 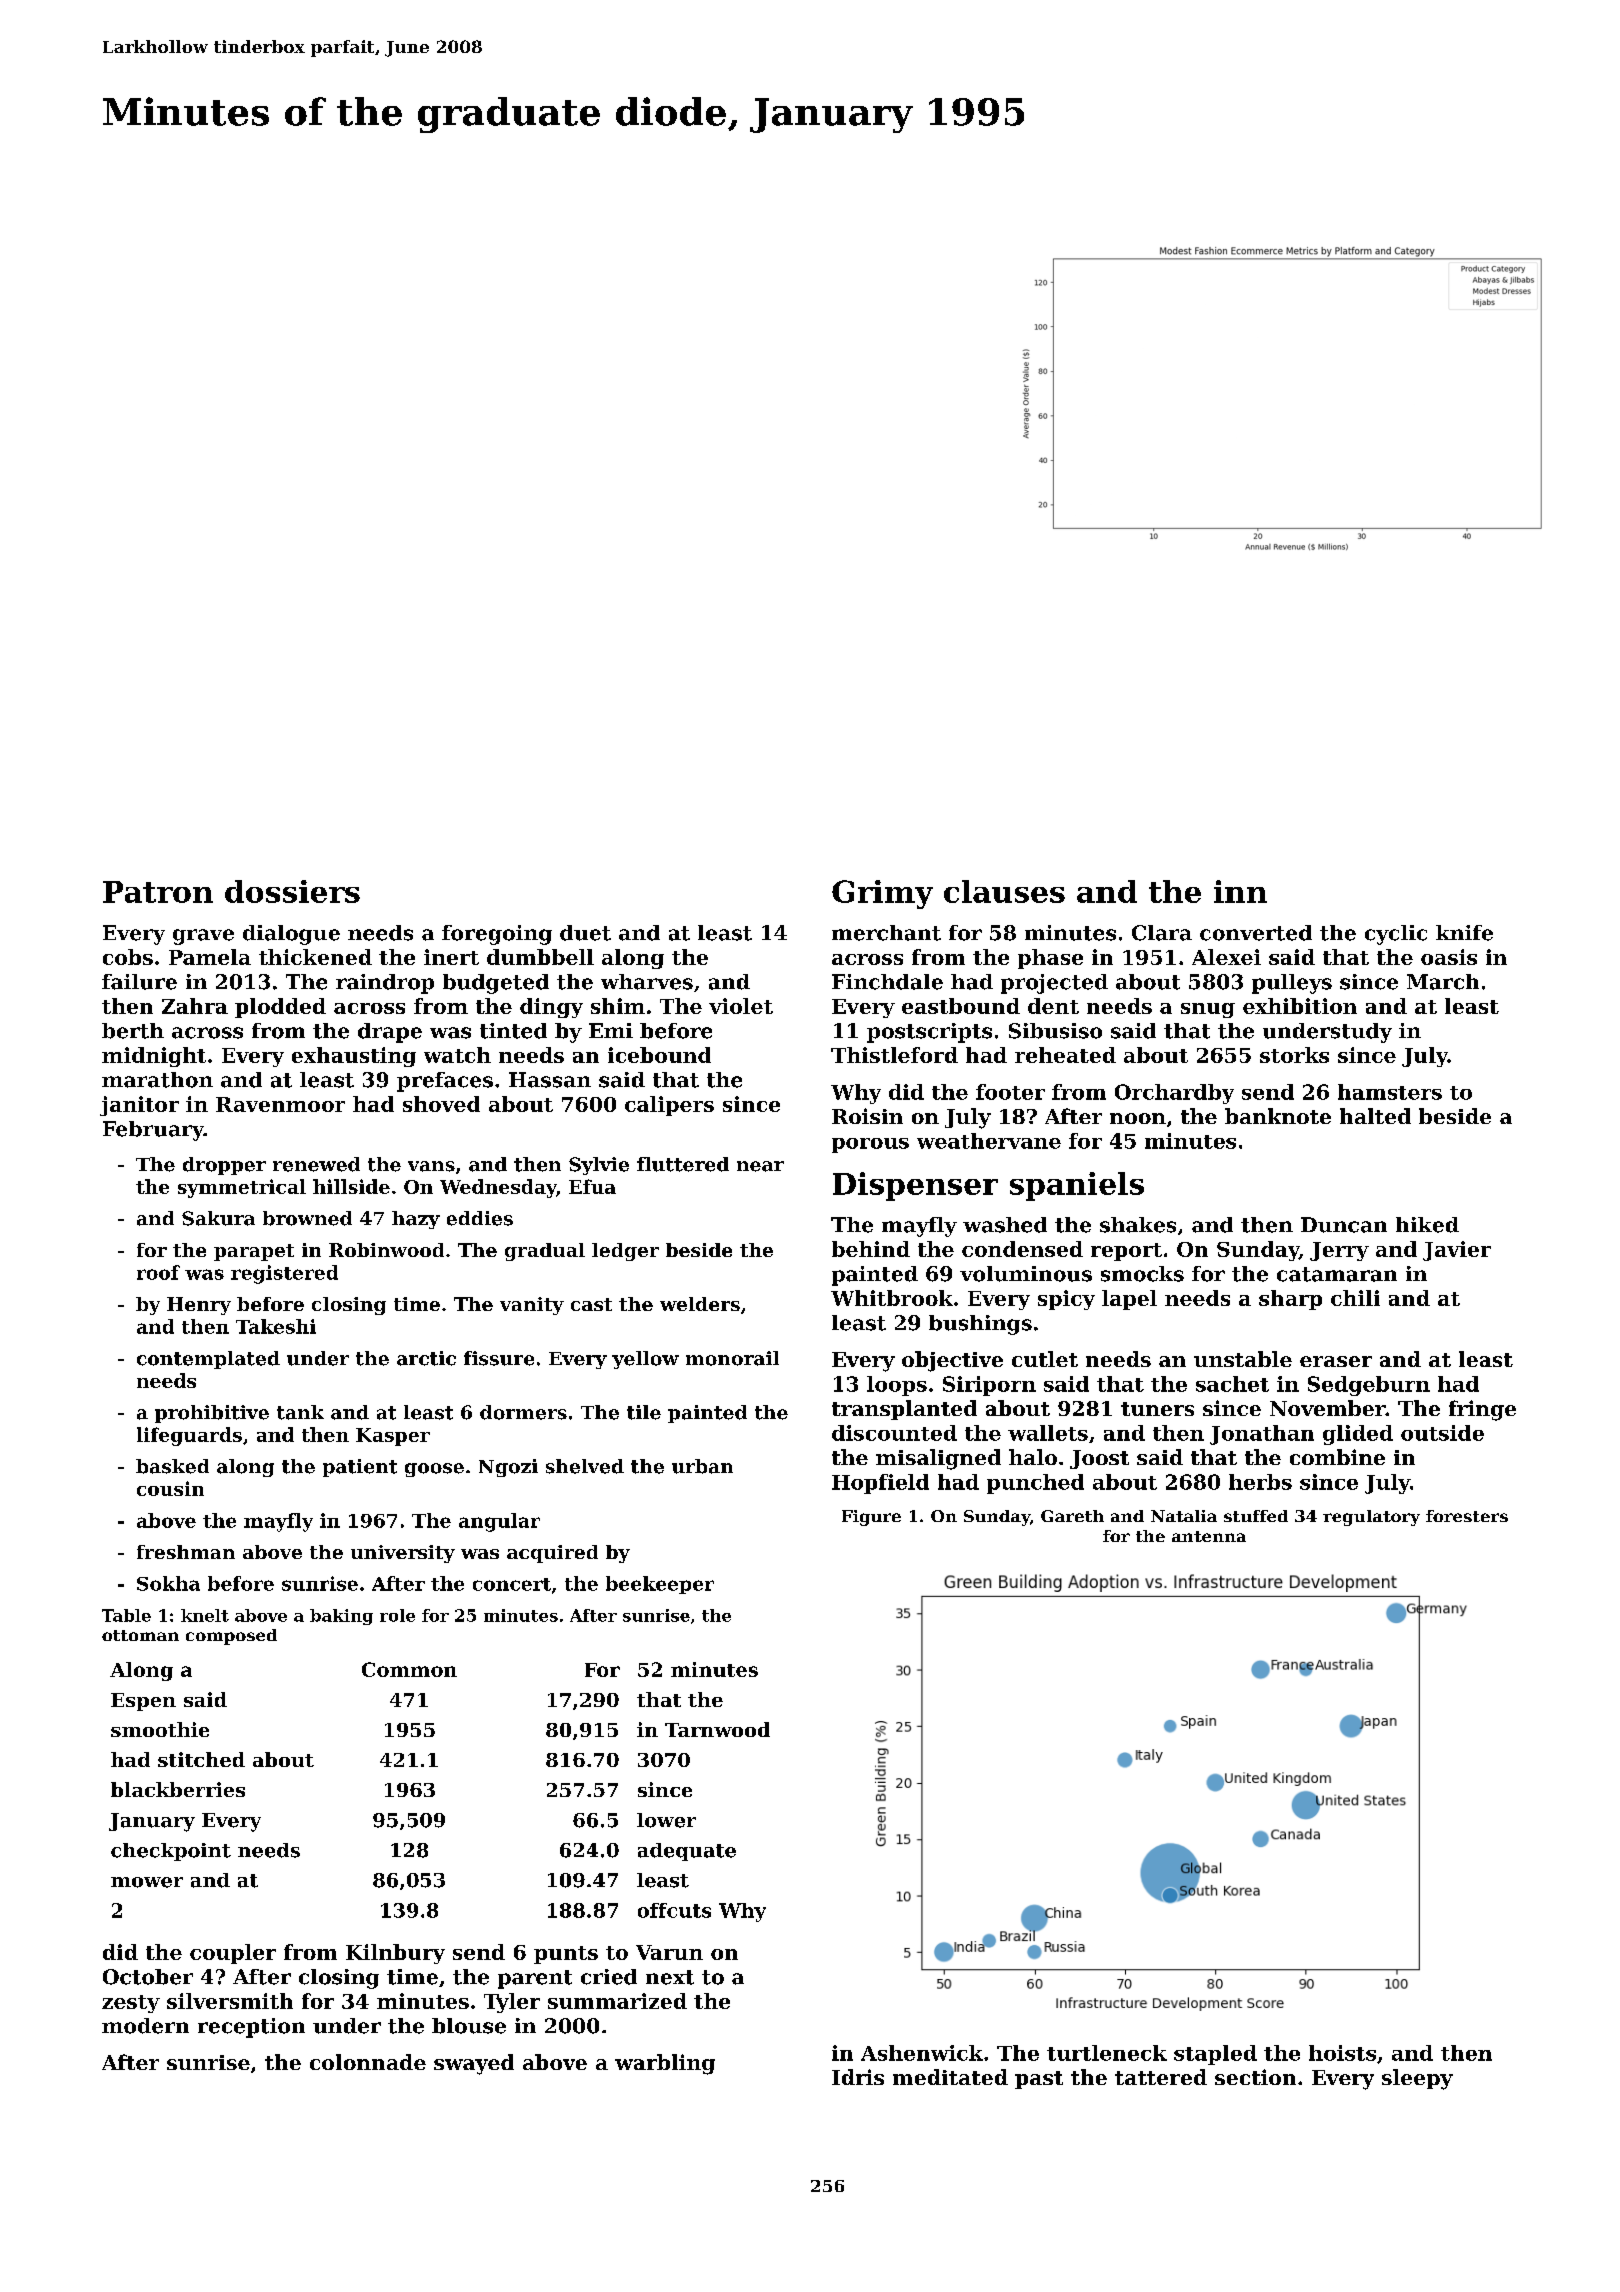 What do you see at coordinates (882, 894) in the screenshot?
I see `Grimy` at bounding box center [882, 894].
